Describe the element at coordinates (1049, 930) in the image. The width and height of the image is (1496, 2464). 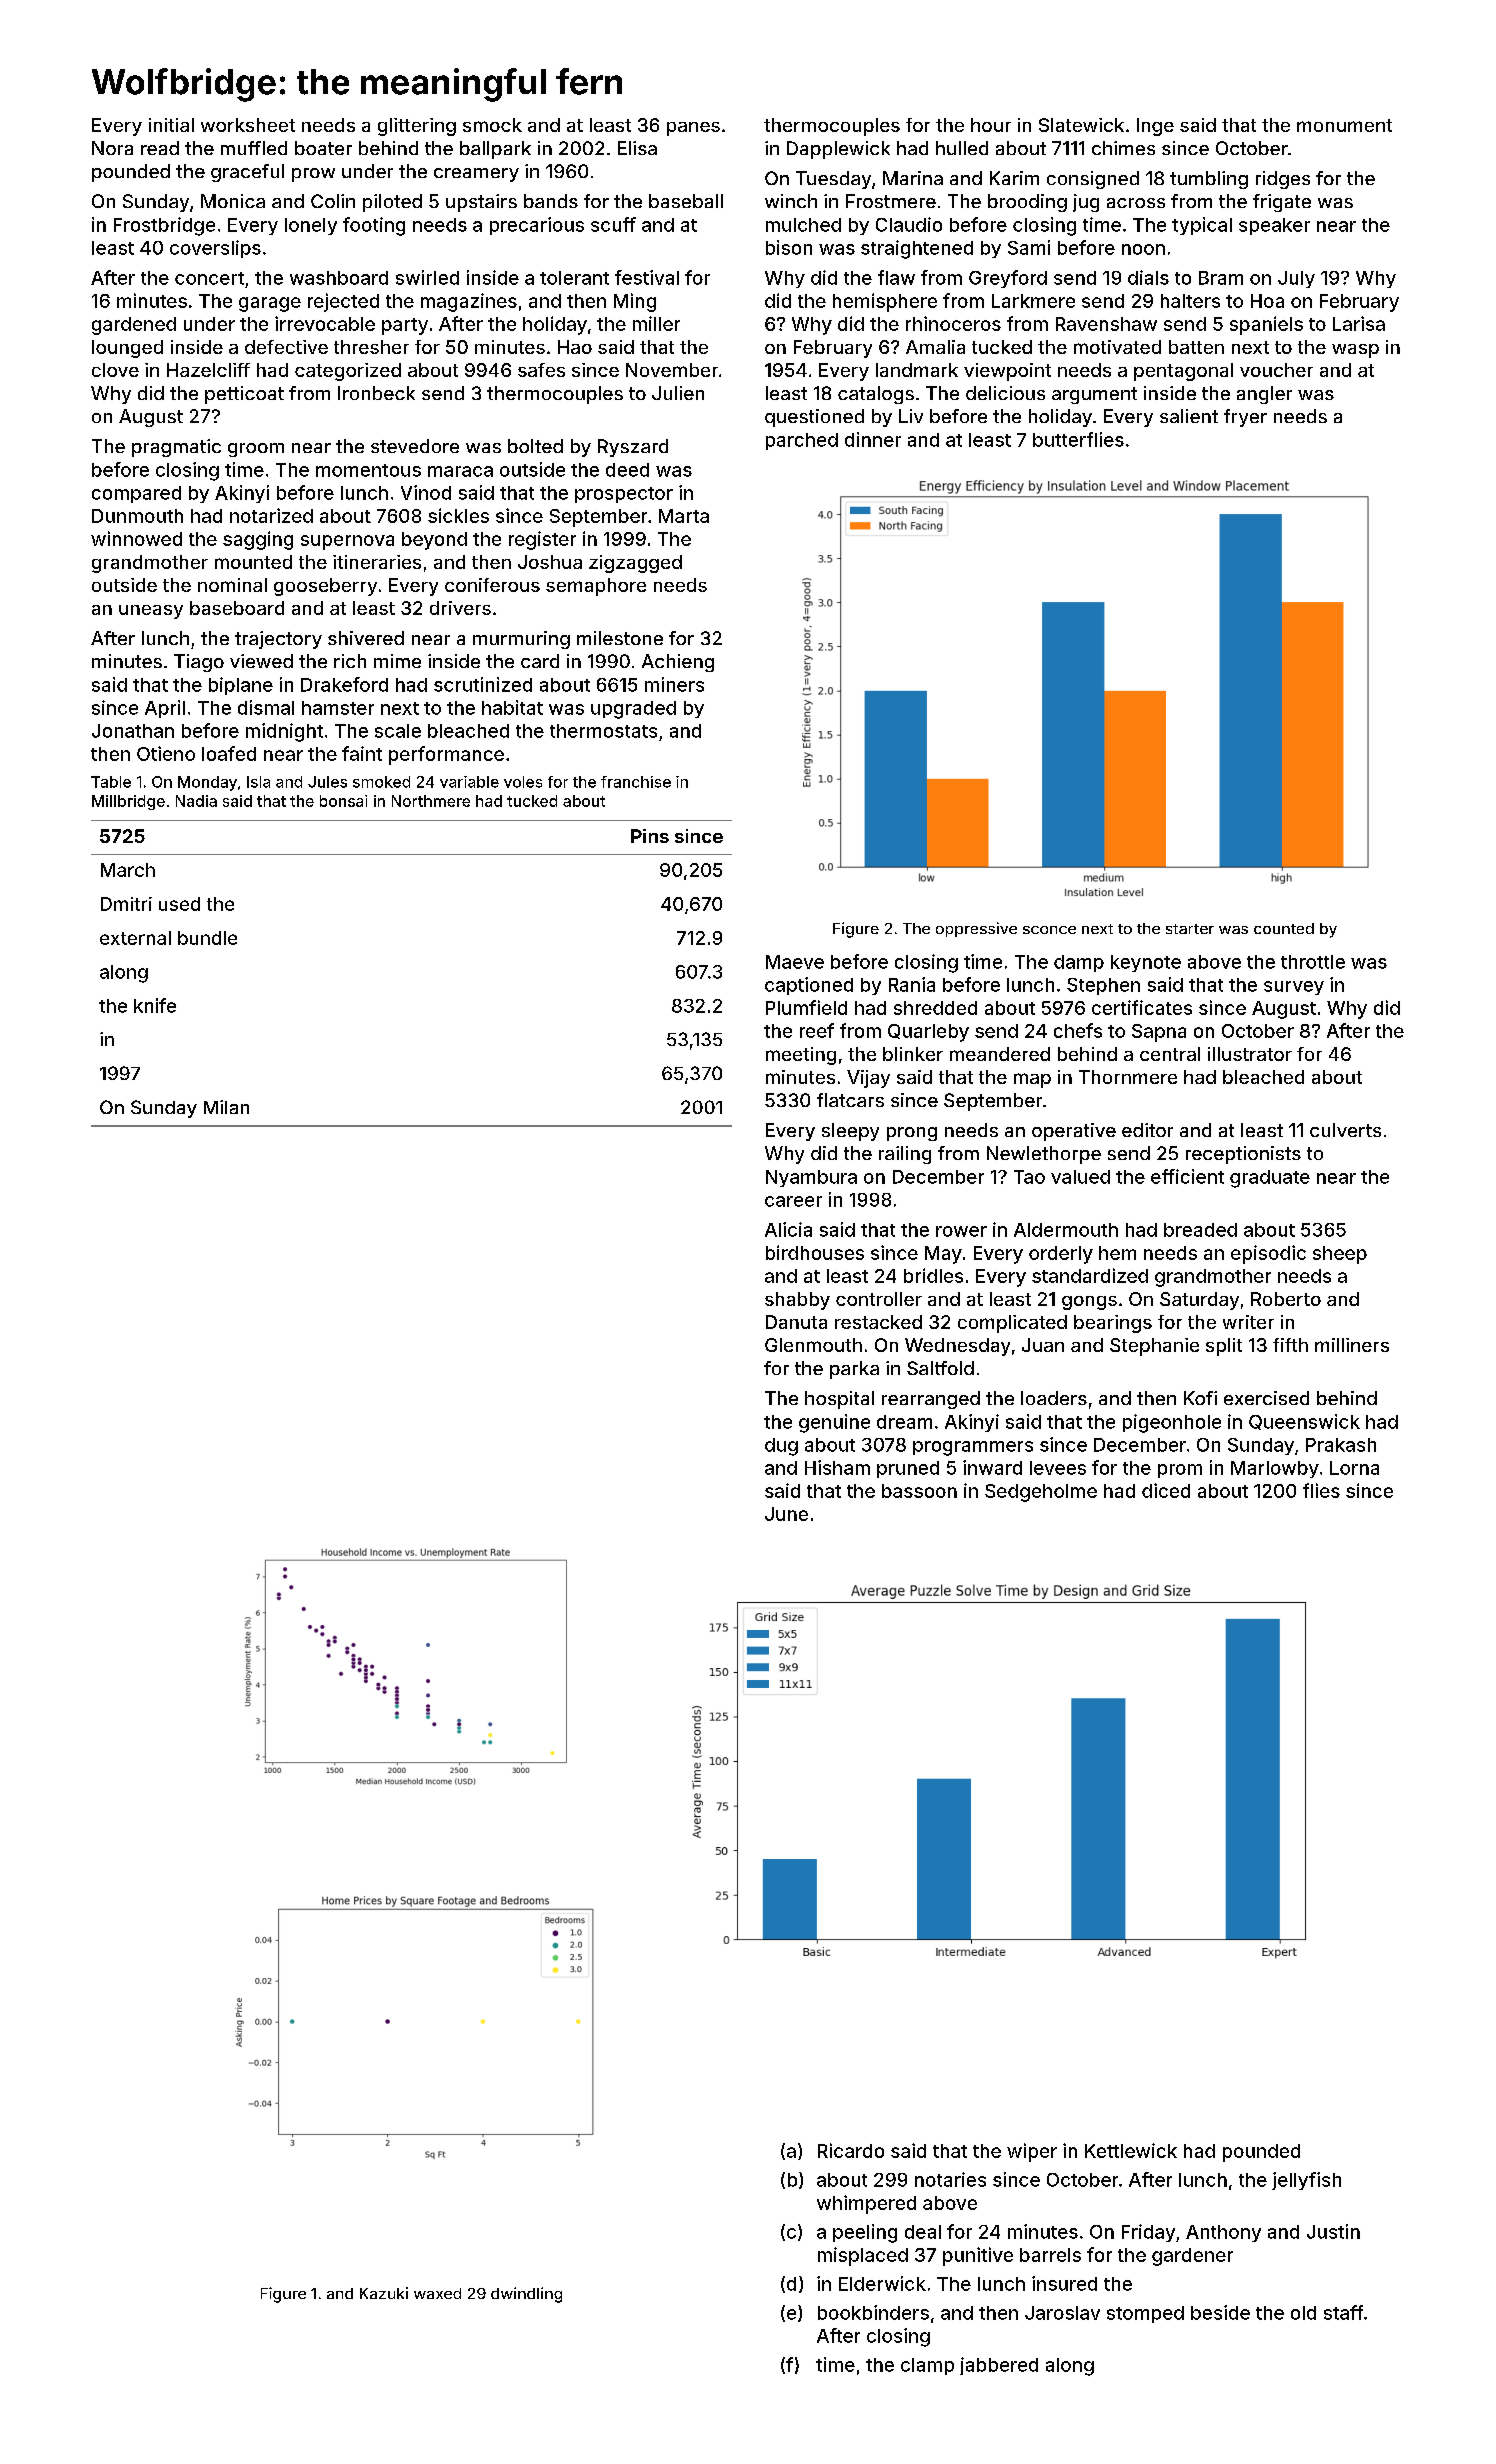
I see `sconce` at that location.
